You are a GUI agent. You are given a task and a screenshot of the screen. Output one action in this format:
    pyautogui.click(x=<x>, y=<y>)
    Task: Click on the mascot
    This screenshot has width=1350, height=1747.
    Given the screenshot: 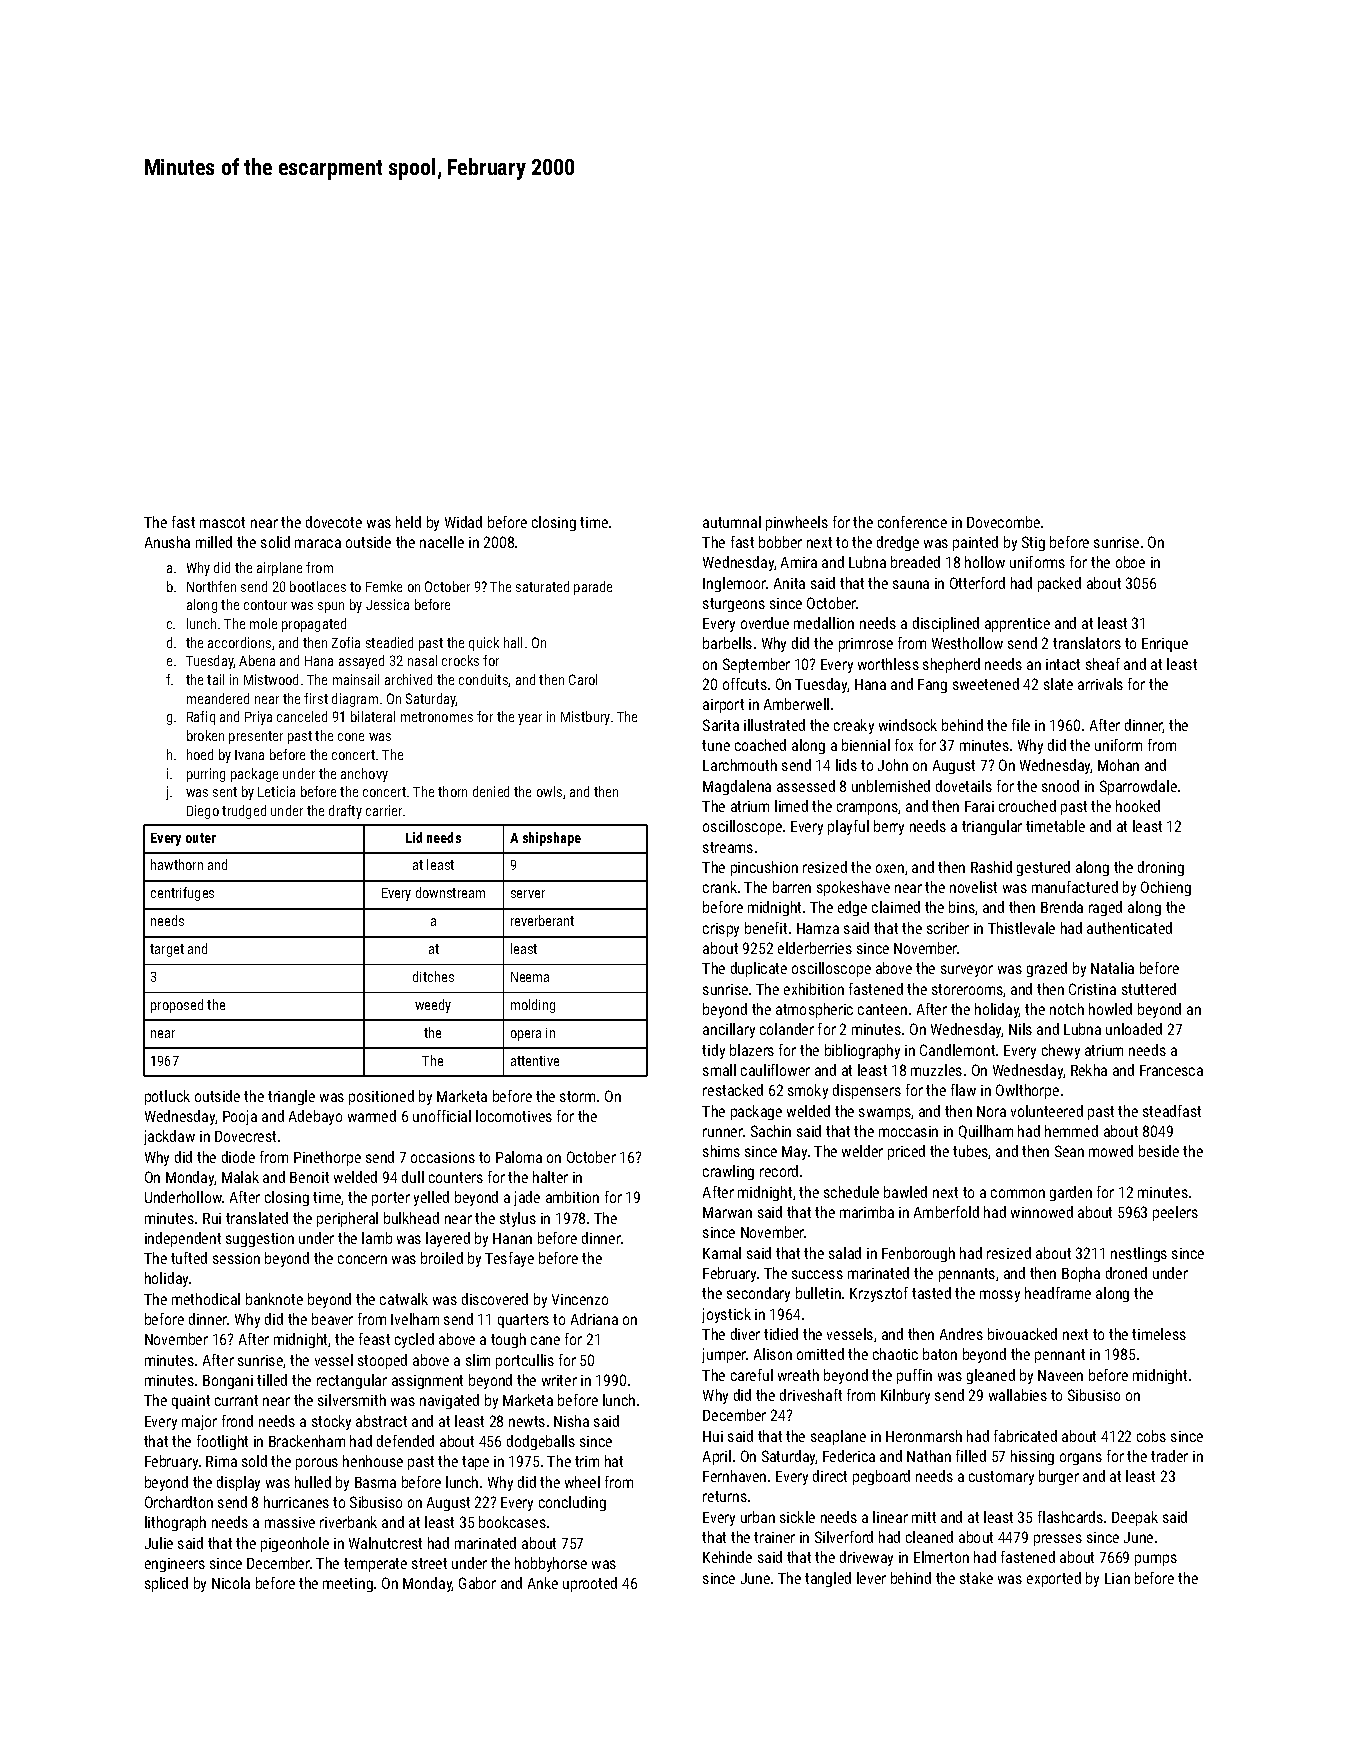 What is the action you would take?
    pyautogui.click(x=222, y=522)
